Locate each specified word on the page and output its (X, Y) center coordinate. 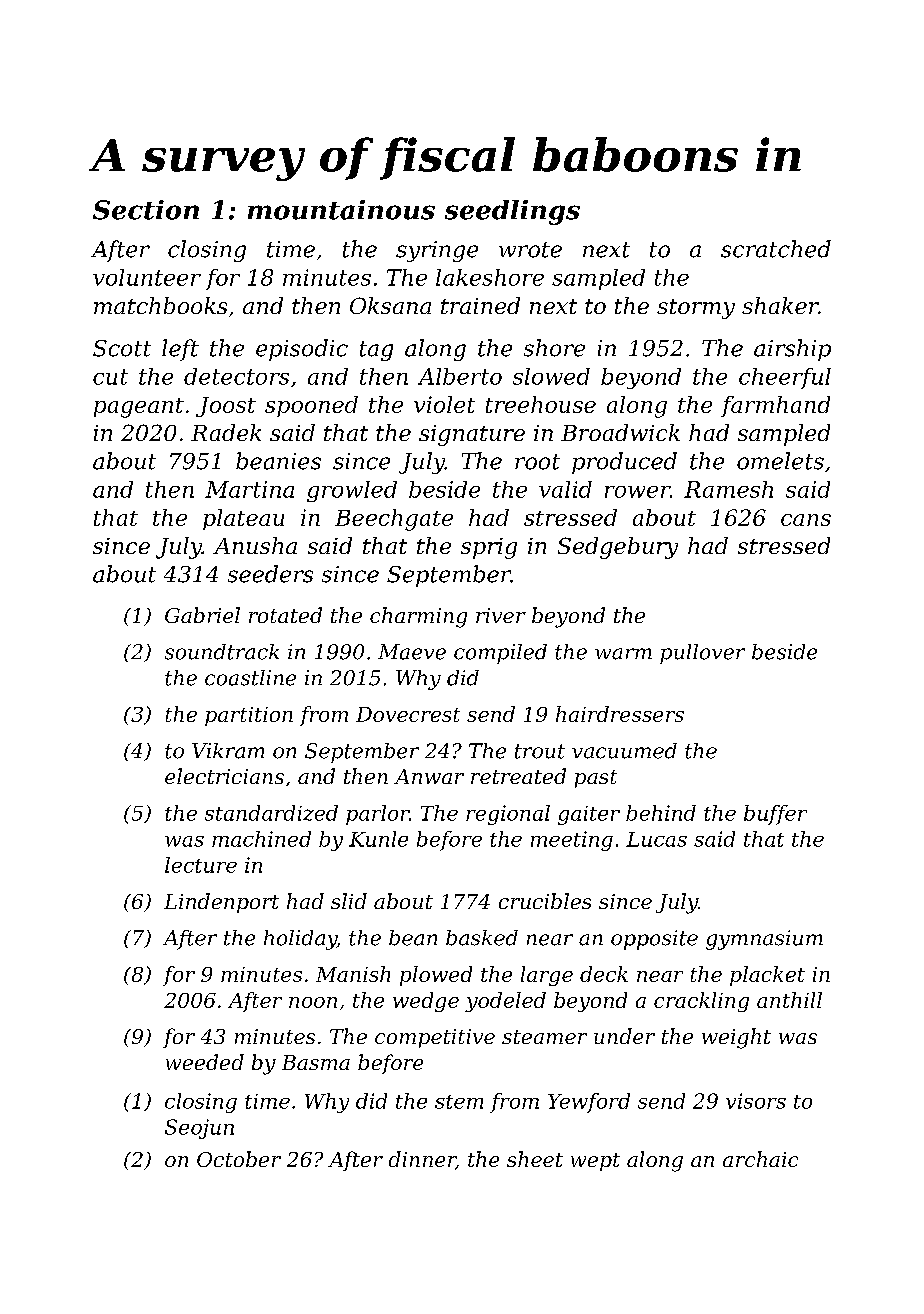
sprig (489, 548)
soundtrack (222, 652)
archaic (760, 1159)
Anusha (255, 545)
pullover (702, 654)
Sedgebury (618, 548)
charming (418, 617)
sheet (535, 1159)
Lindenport (221, 903)
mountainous (341, 210)
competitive (435, 1038)
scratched (776, 249)
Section (146, 210)
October (239, 1159)
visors (756, 1101)
